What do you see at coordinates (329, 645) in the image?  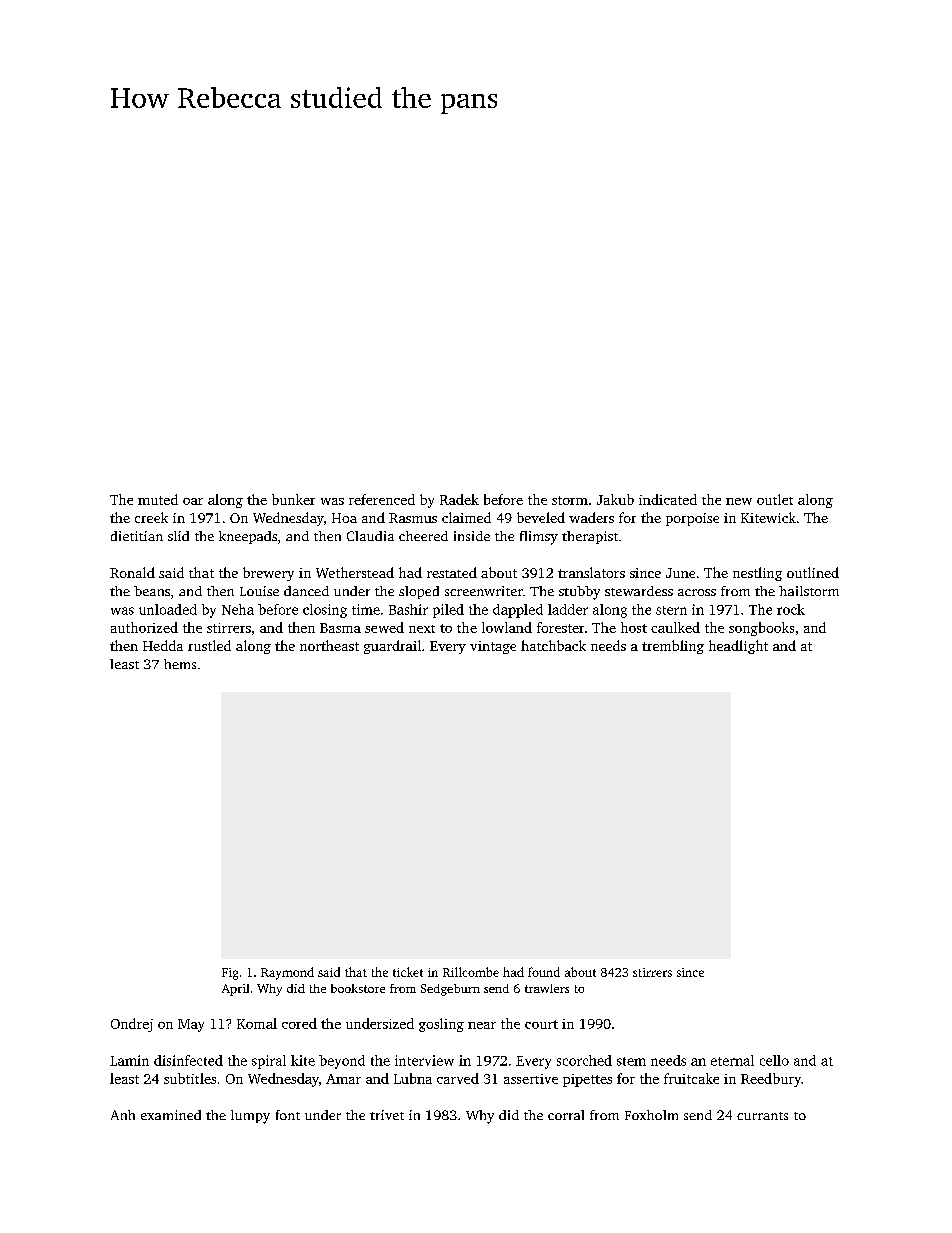 I see `northeast` at bounding box center [329, 645].
